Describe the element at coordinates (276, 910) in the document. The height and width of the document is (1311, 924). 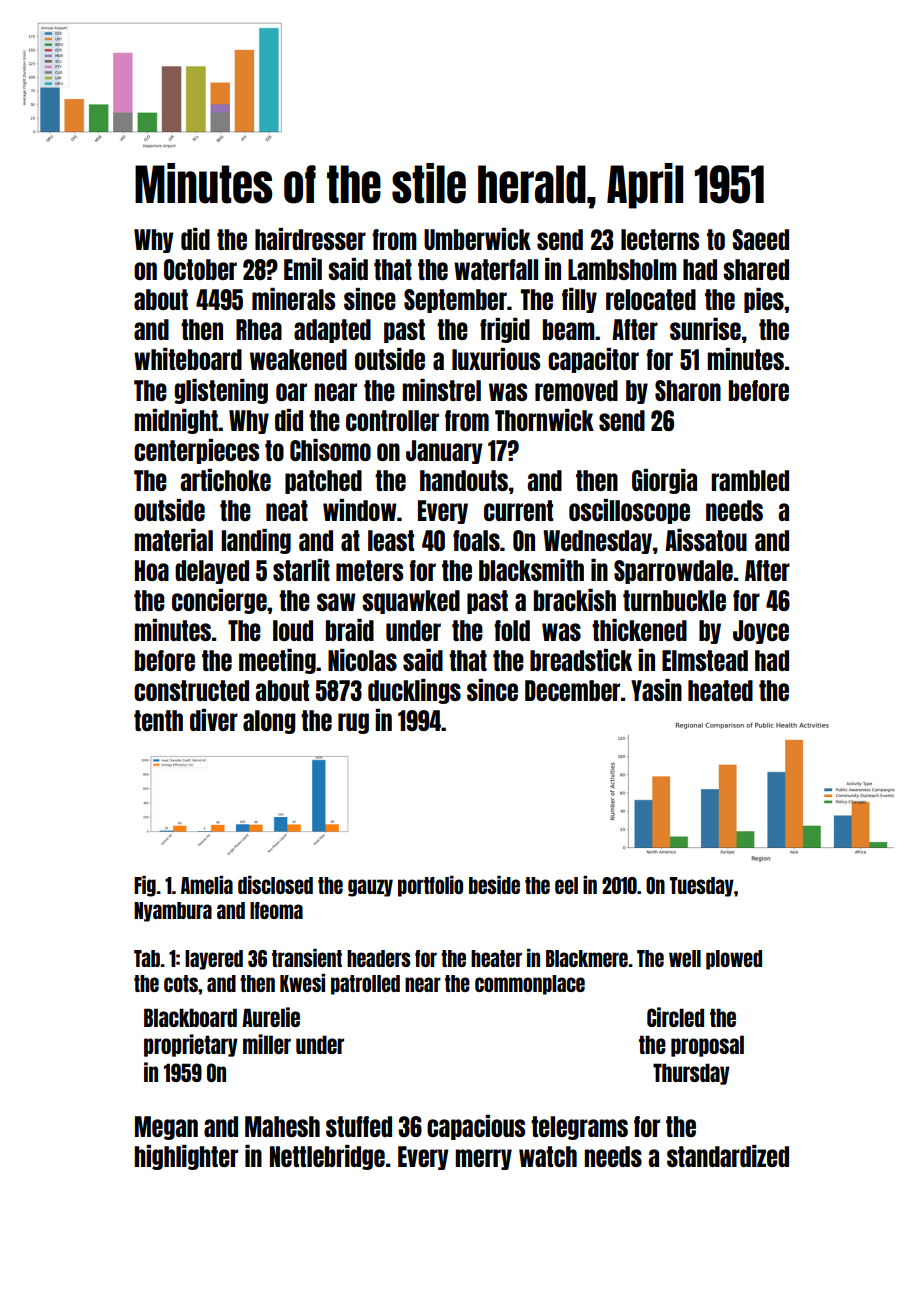
I see `Ifeoma` at that location.
